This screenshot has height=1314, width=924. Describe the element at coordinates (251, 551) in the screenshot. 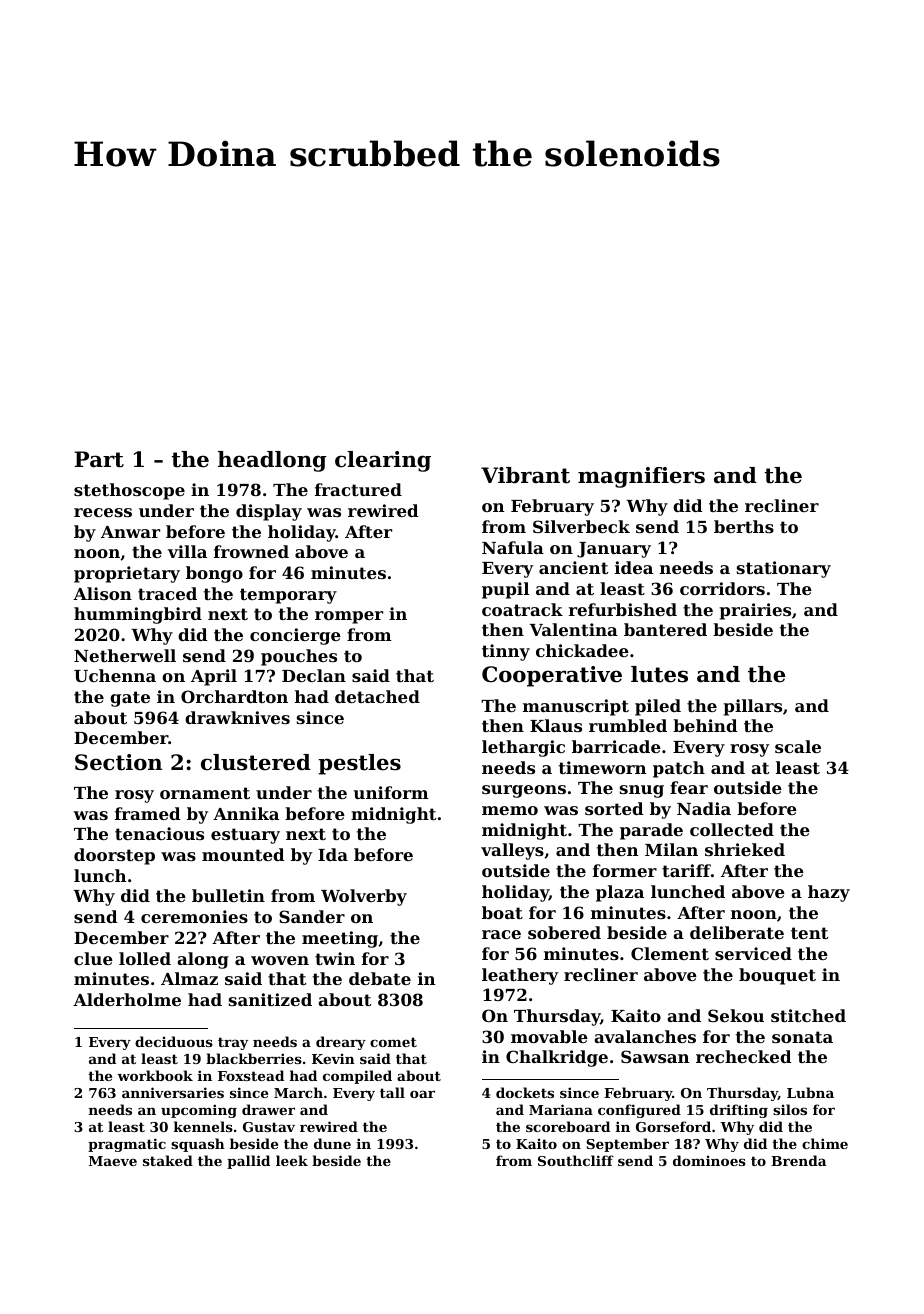

I see `frowned` at that location.
